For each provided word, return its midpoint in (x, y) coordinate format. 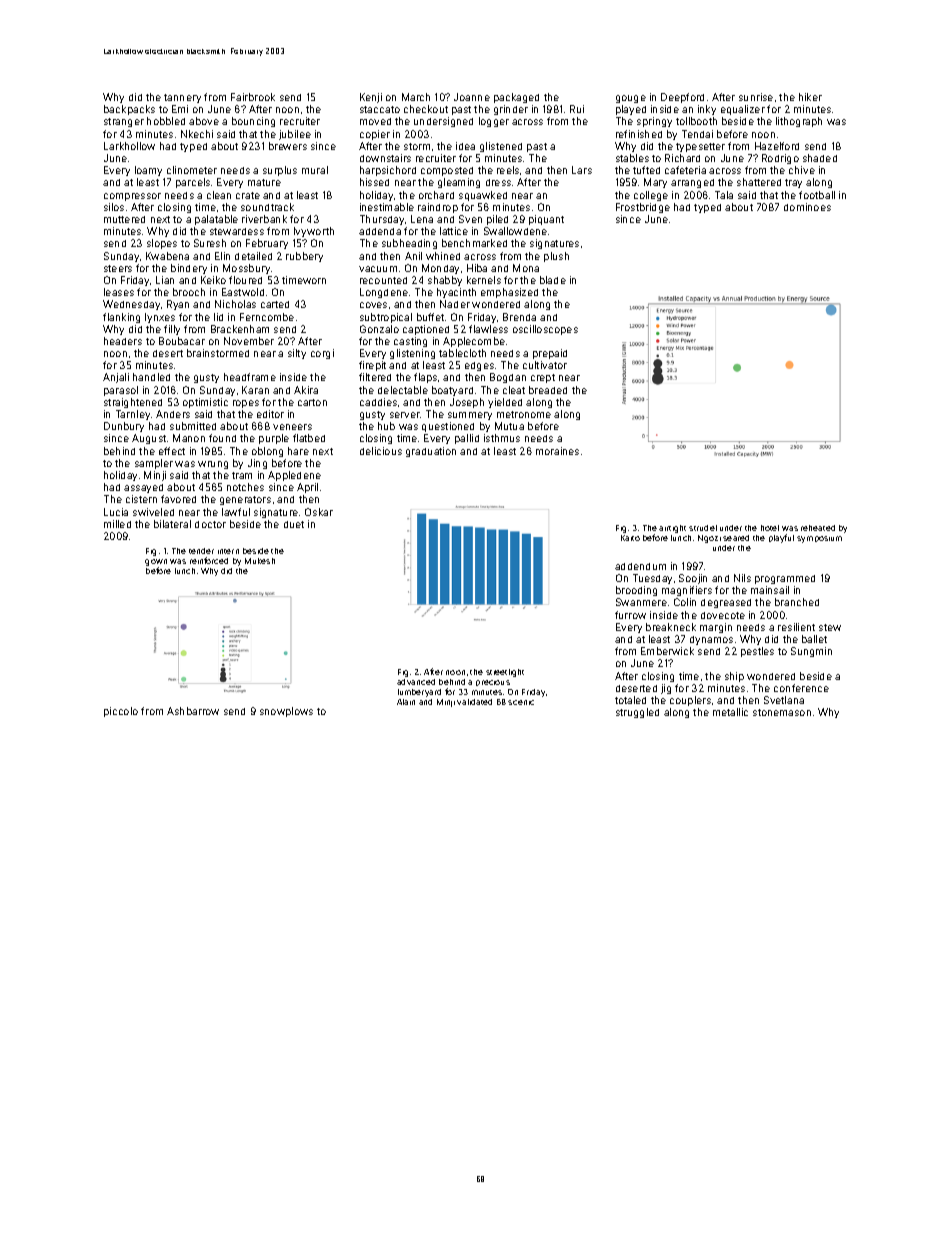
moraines (557, 451)
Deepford (682, 98)
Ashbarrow (193, 711)
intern (228, 551)
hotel (770, 528)
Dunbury (124, 427)
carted (275, 304)
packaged (516, 98)
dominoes (807, 207)
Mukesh (260, 561)
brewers (288, 146)
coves (373, 305)
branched (797, 602)
